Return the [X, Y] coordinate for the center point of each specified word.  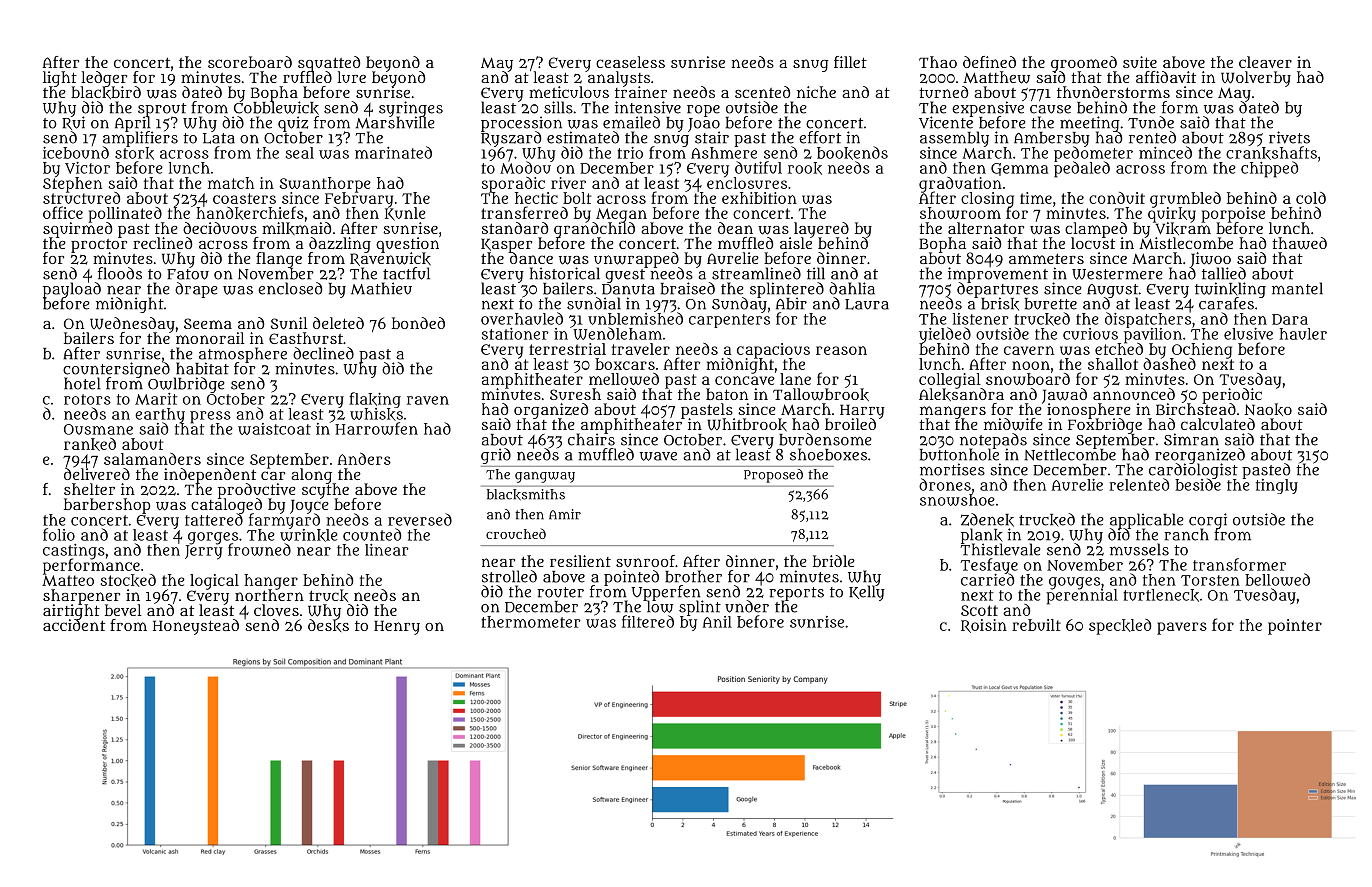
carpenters [729, 321]
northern [269, 595]
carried [987, 580]
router [560, 592]
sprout [162, 110]
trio [630, 153]
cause [1050, 109]
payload [72, 290]
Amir [565, 514]
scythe [325, 491]
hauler [1303, 334]
